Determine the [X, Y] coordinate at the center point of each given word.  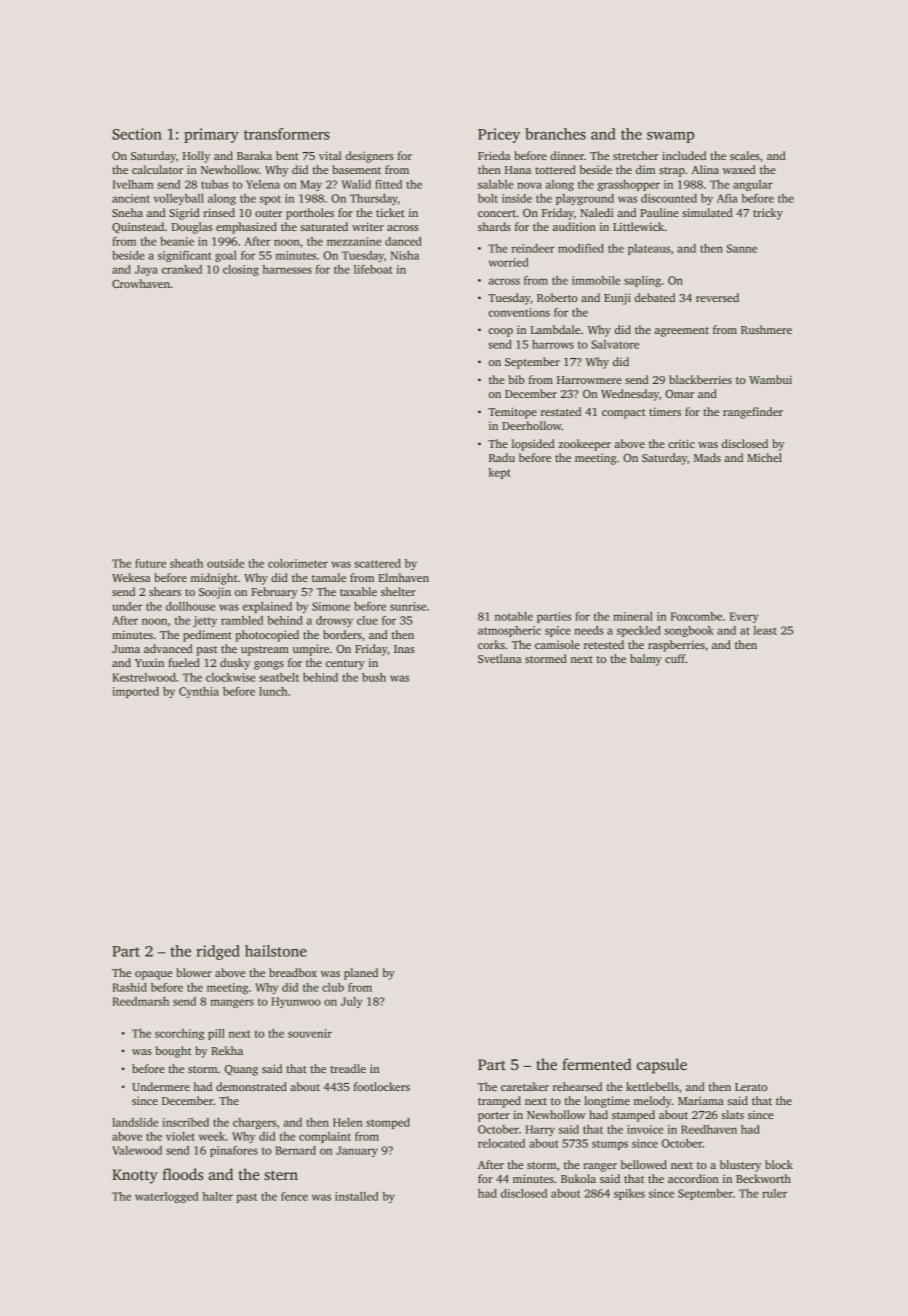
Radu [502, 457]
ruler [774, 1193]
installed [357, 1196]
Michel [764, 457]
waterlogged [167, 1197]
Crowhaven [141, 283]
